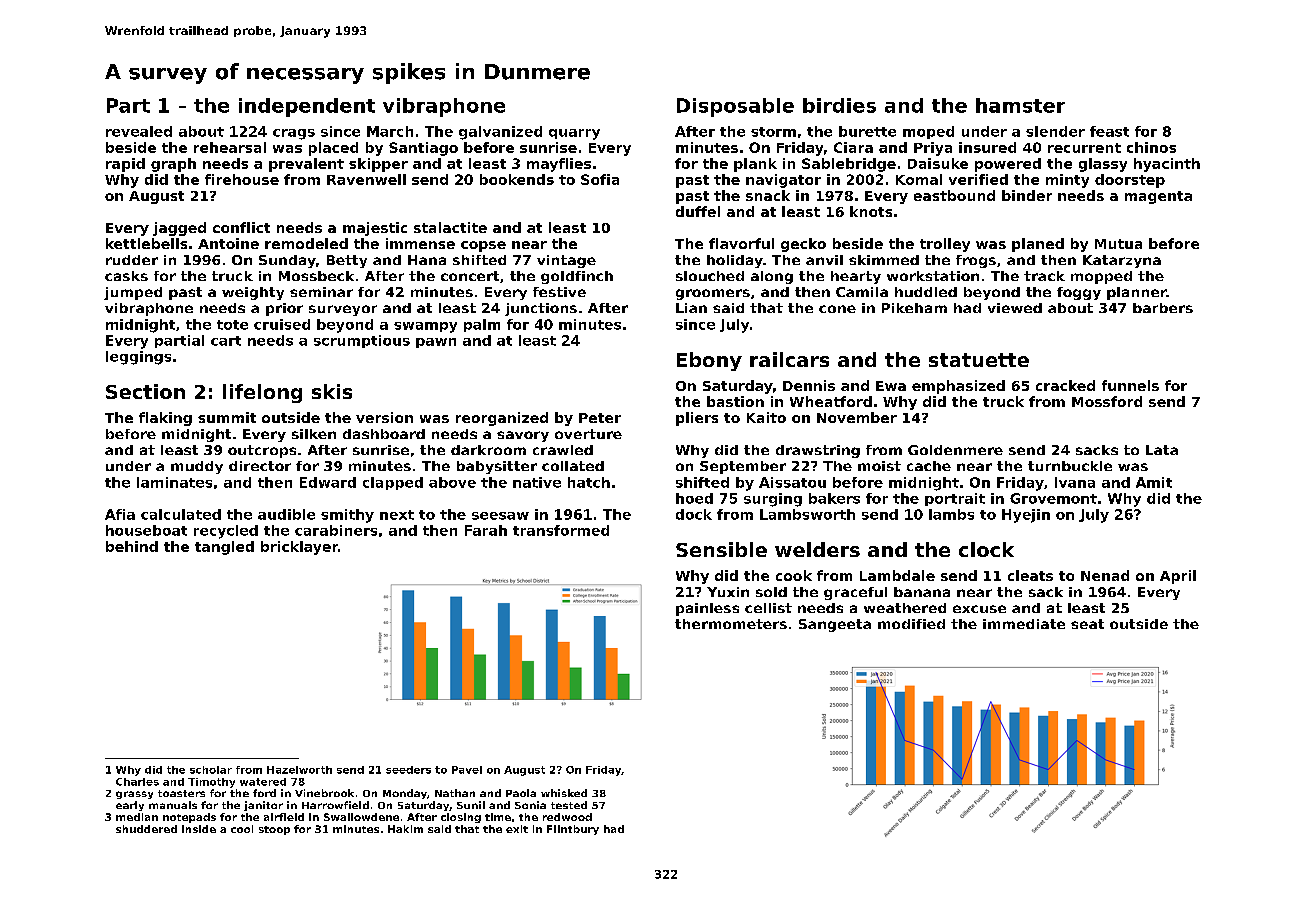 The image size is (1308, 924). Describe the element at coordinates (1109, 131) in the document. I see `feast` at that location.
